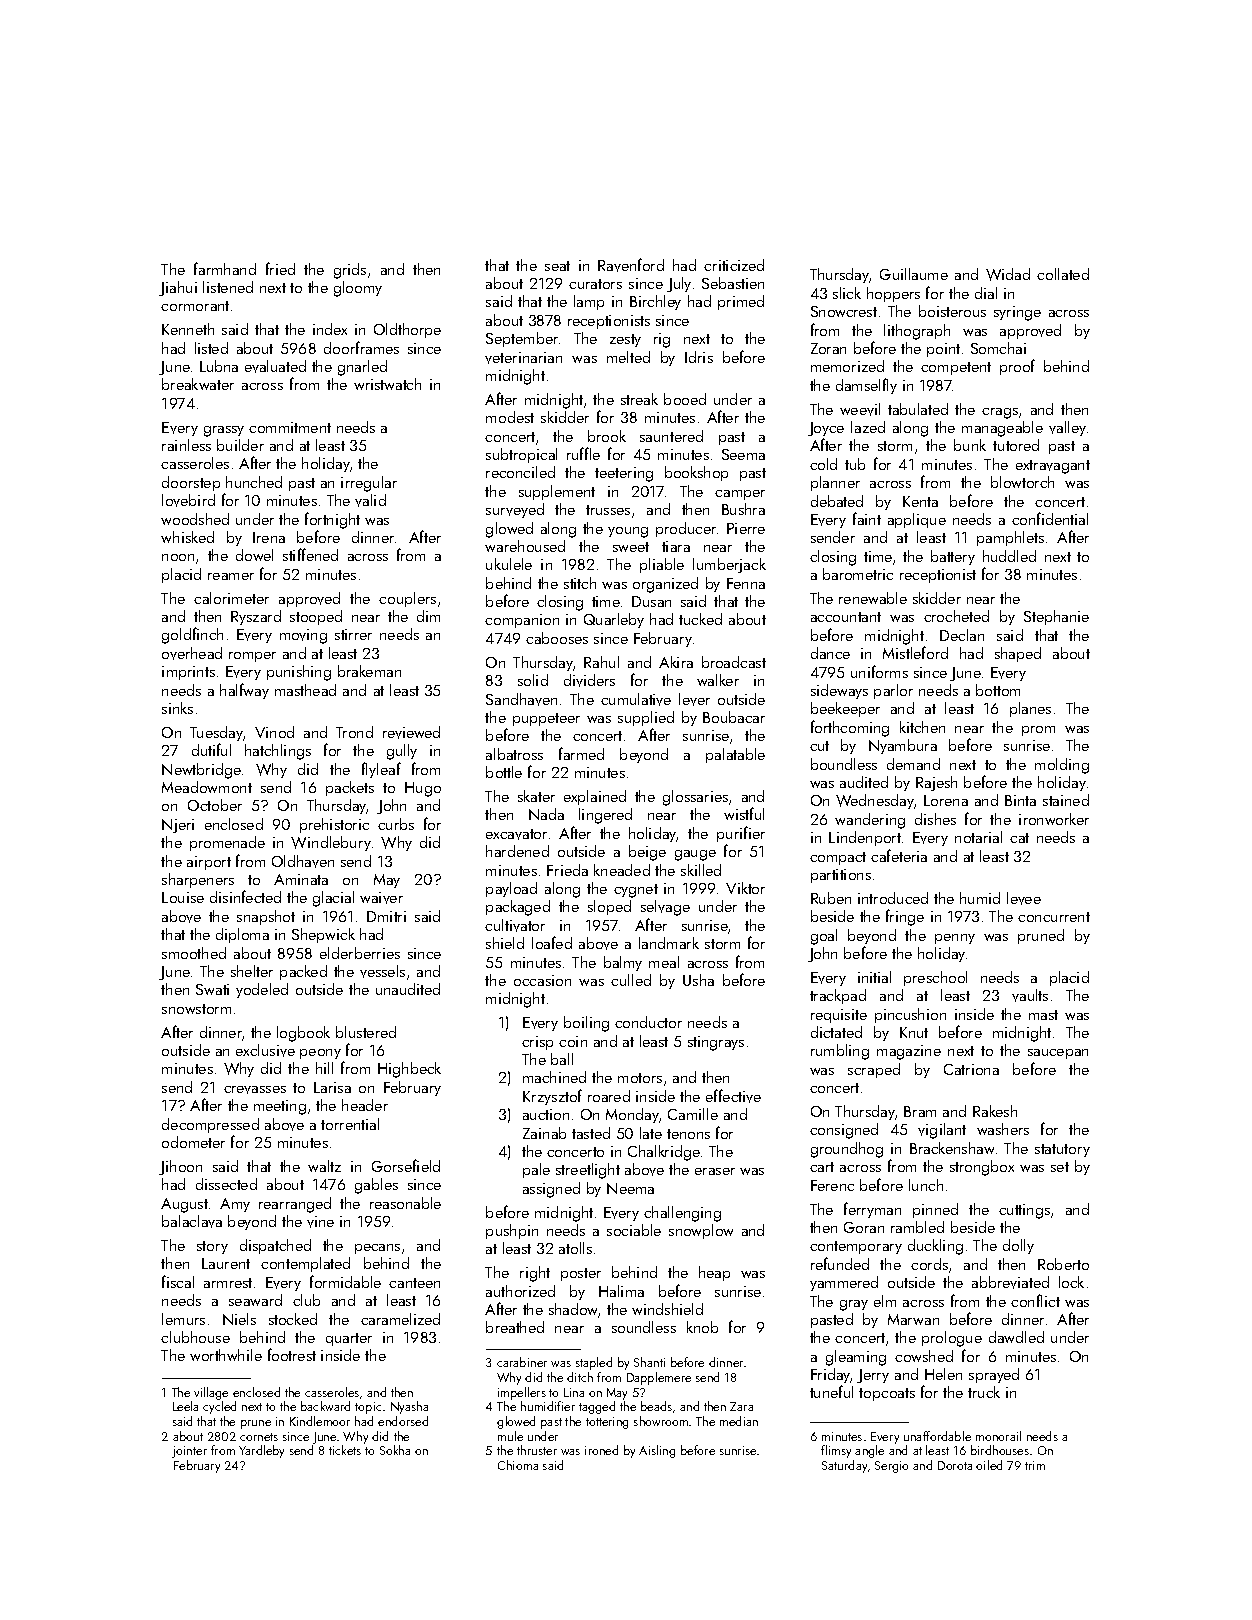  Describe the element at coordinates (1024, 898) in the document. I see `levee` at that location.
